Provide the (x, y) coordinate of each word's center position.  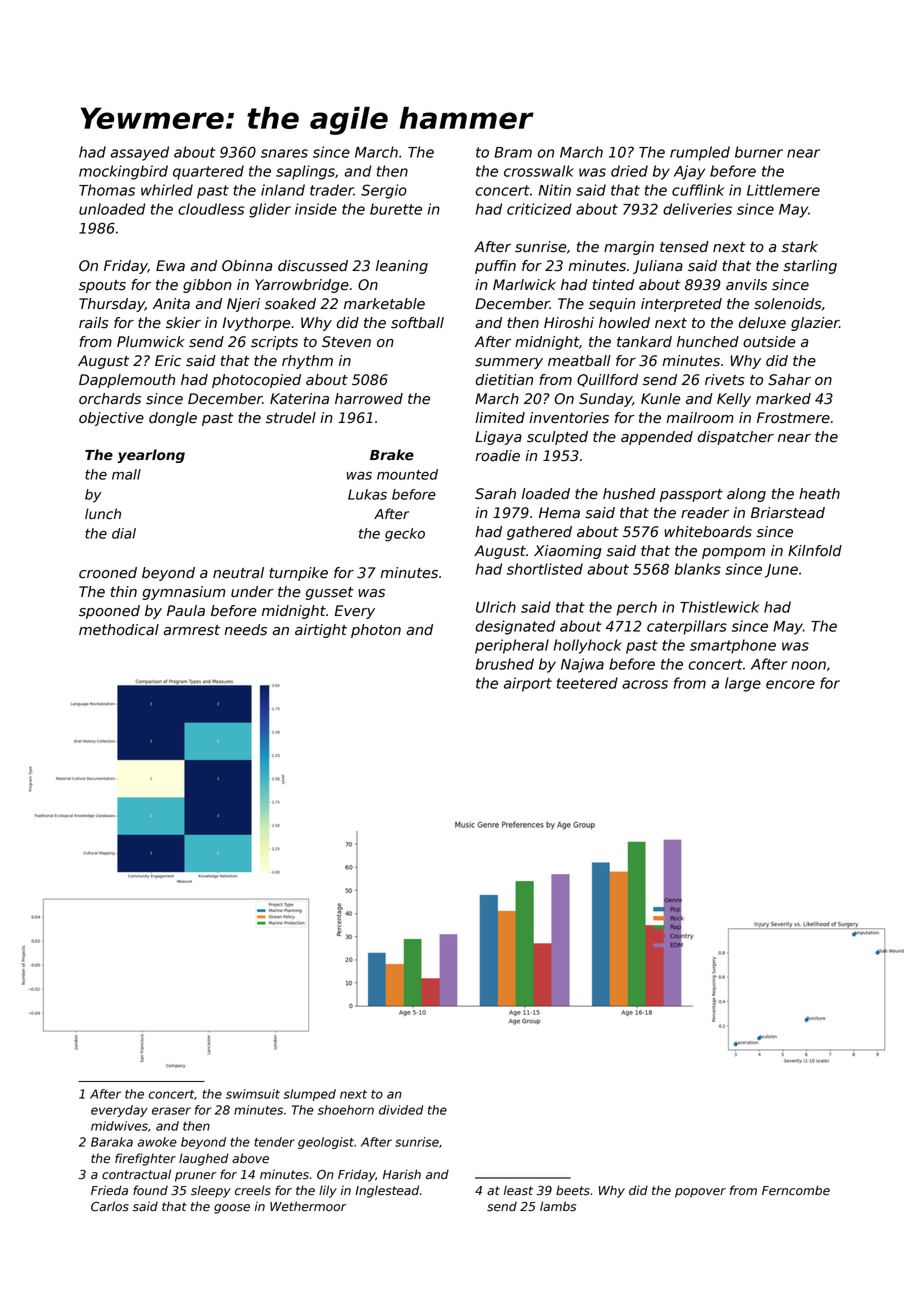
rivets (725, 380)
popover (700, 1193)
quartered (208, 172)
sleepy (211, 1191)
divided (401, 1110)
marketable (384, 304)
